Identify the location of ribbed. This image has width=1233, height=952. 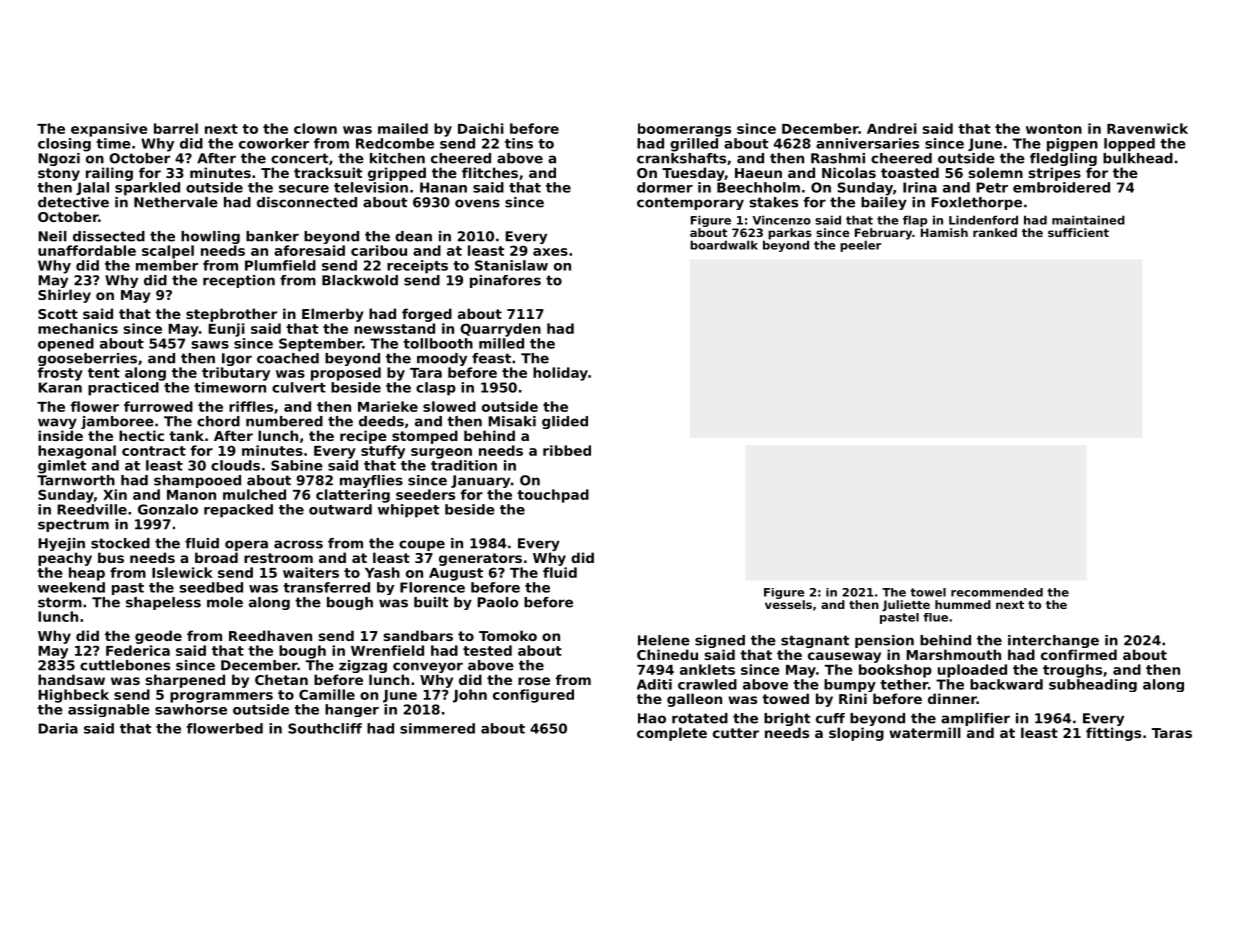
(567, 450).
